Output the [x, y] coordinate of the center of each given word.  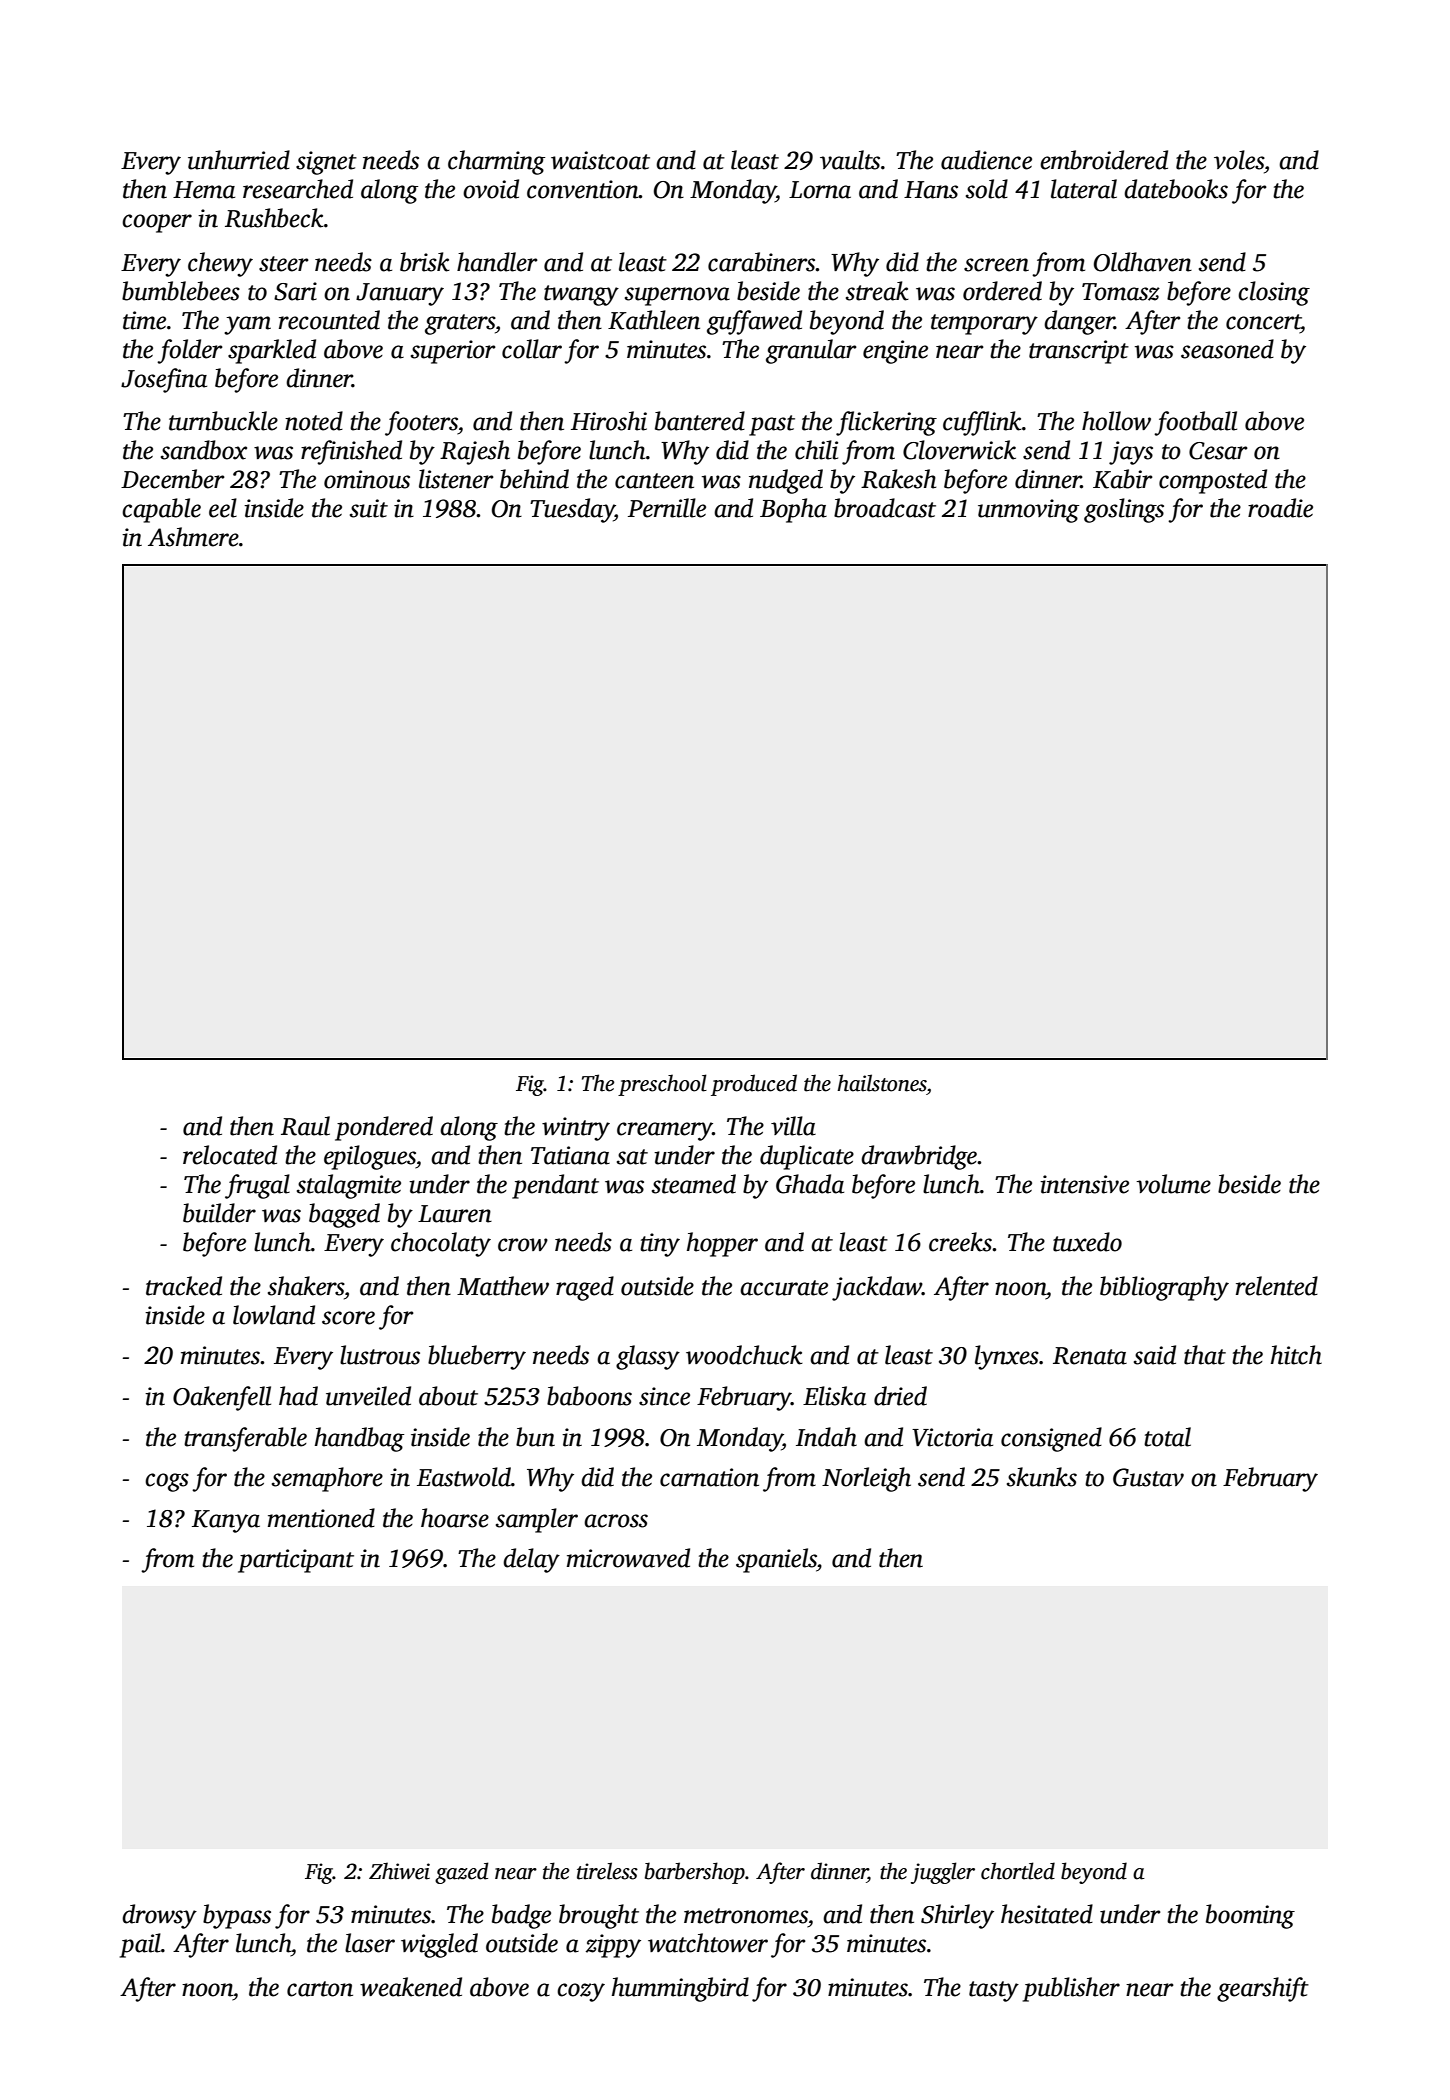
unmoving [1028, 511]
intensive [1084, 1184]
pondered [384, 1128]
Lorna [820, 190]
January [400, 294]
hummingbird [680, 1989]
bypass [237, 1916]
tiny [660, 1245]
